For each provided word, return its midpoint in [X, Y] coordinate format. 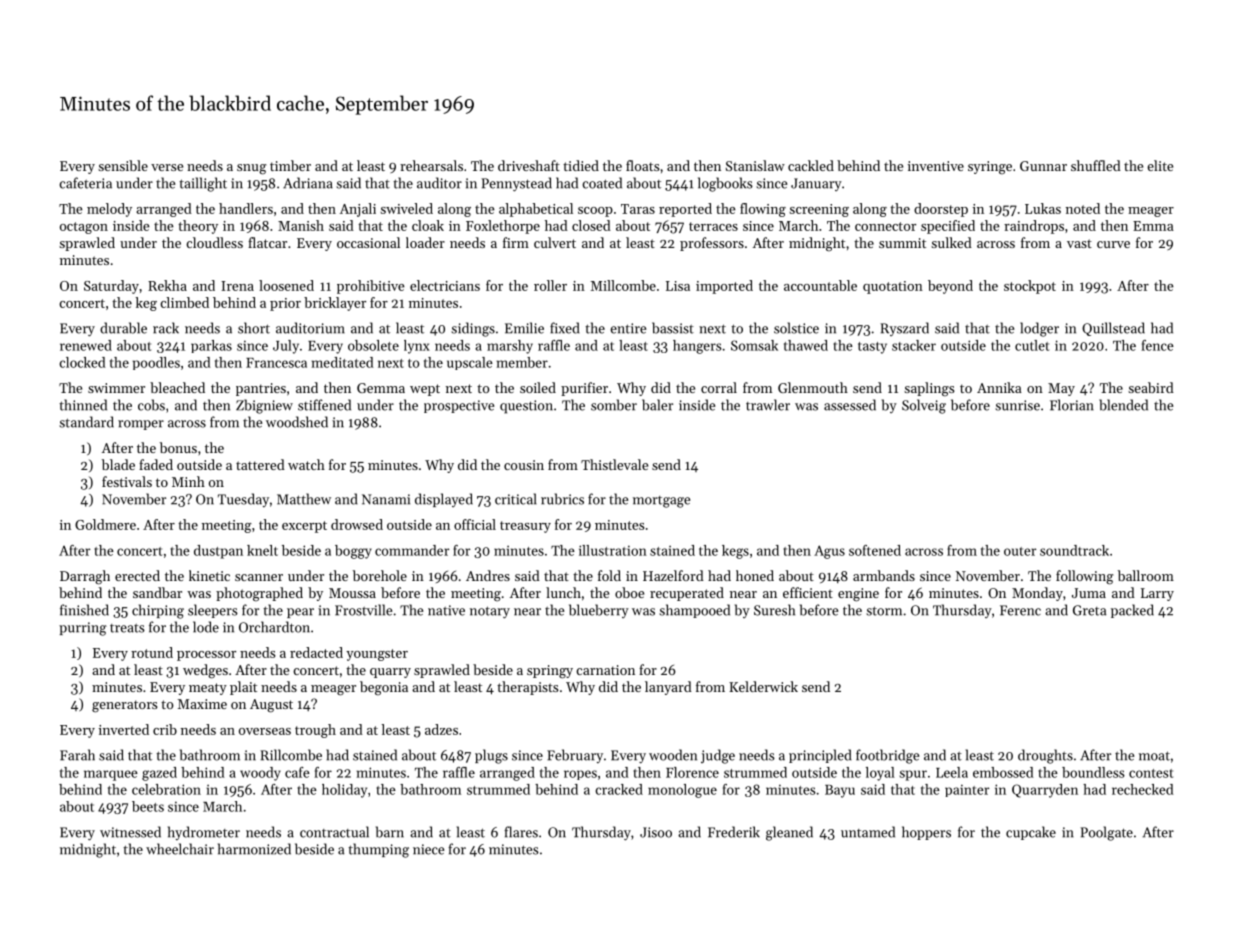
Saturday [111, 287]
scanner [259, 577]
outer [1020, 551]
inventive [936, 166]
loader [425, 242]
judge [718, 756]
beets [148, 806]
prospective [459, 406]
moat [1154, 756]
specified [948, 227]
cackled [811, 165]
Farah [77, 755]
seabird [1151, 387]
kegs [735, 552]
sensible [123, 165]
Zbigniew [264, 406]
